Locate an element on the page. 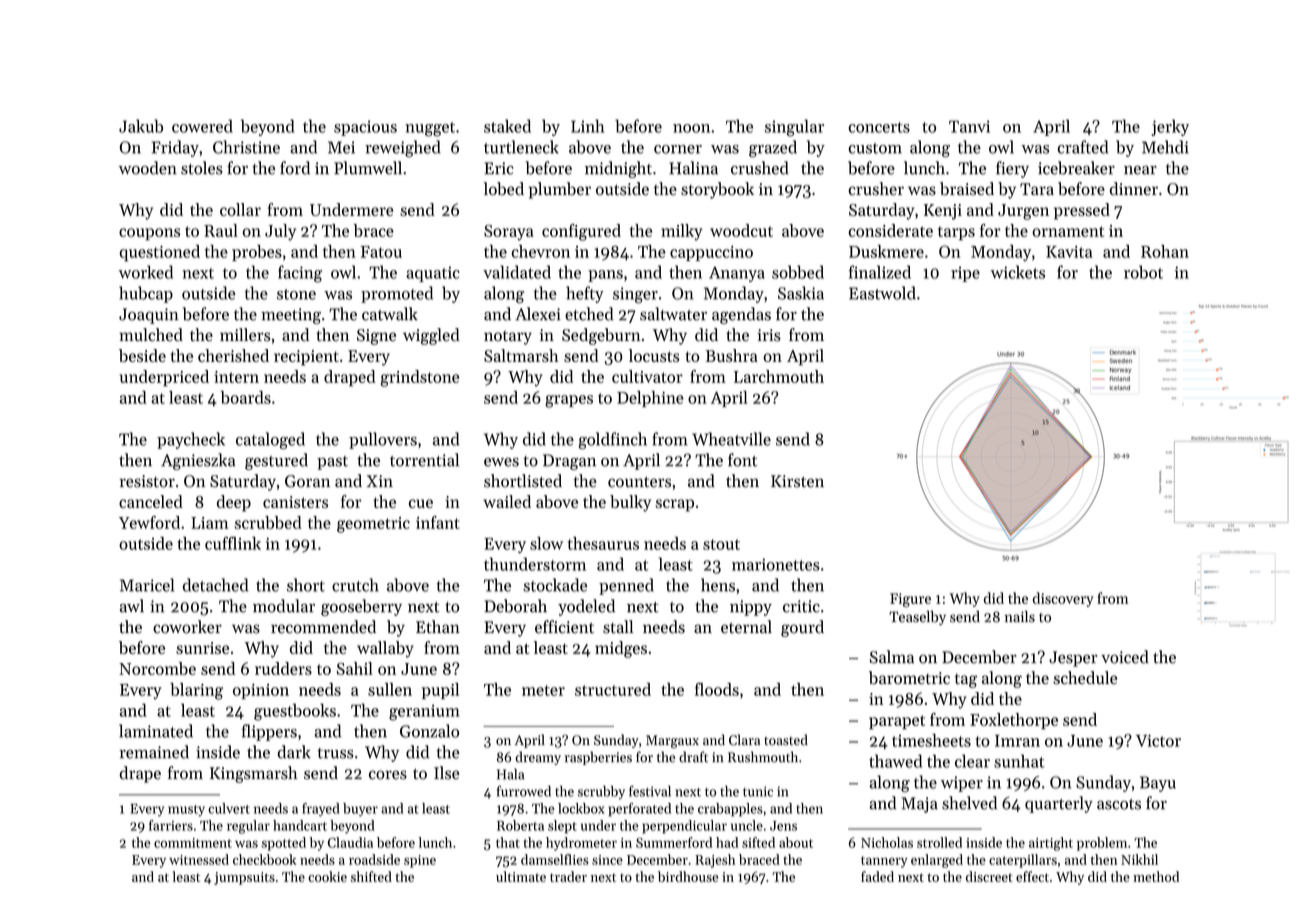 Image resolution: width=1308 pixels, height=924 pixels. Eastwold is located at coordinates (882, 293).
